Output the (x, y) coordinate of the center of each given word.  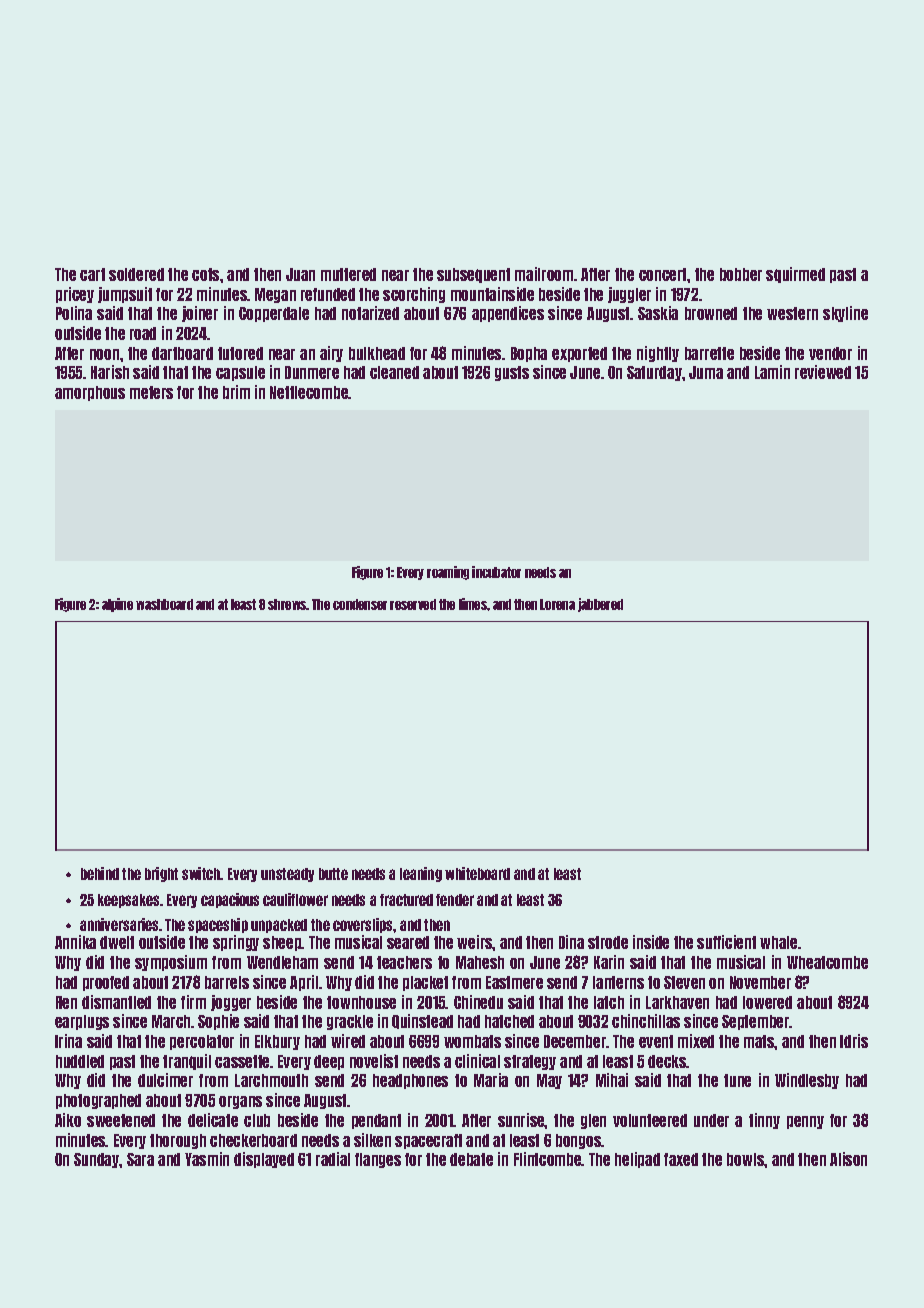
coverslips (363, 925)
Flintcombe (548, 1159)
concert (663, 274)
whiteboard (477, 873)
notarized (370, 313)
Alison (848, 1159)
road (143, 333)
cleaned (394, 372)
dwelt (117, 942)
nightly (658, 354)
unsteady (287, 875)
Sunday (97, 1160)
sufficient (726, 942)
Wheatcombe (827, 962)
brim (236, 392)
